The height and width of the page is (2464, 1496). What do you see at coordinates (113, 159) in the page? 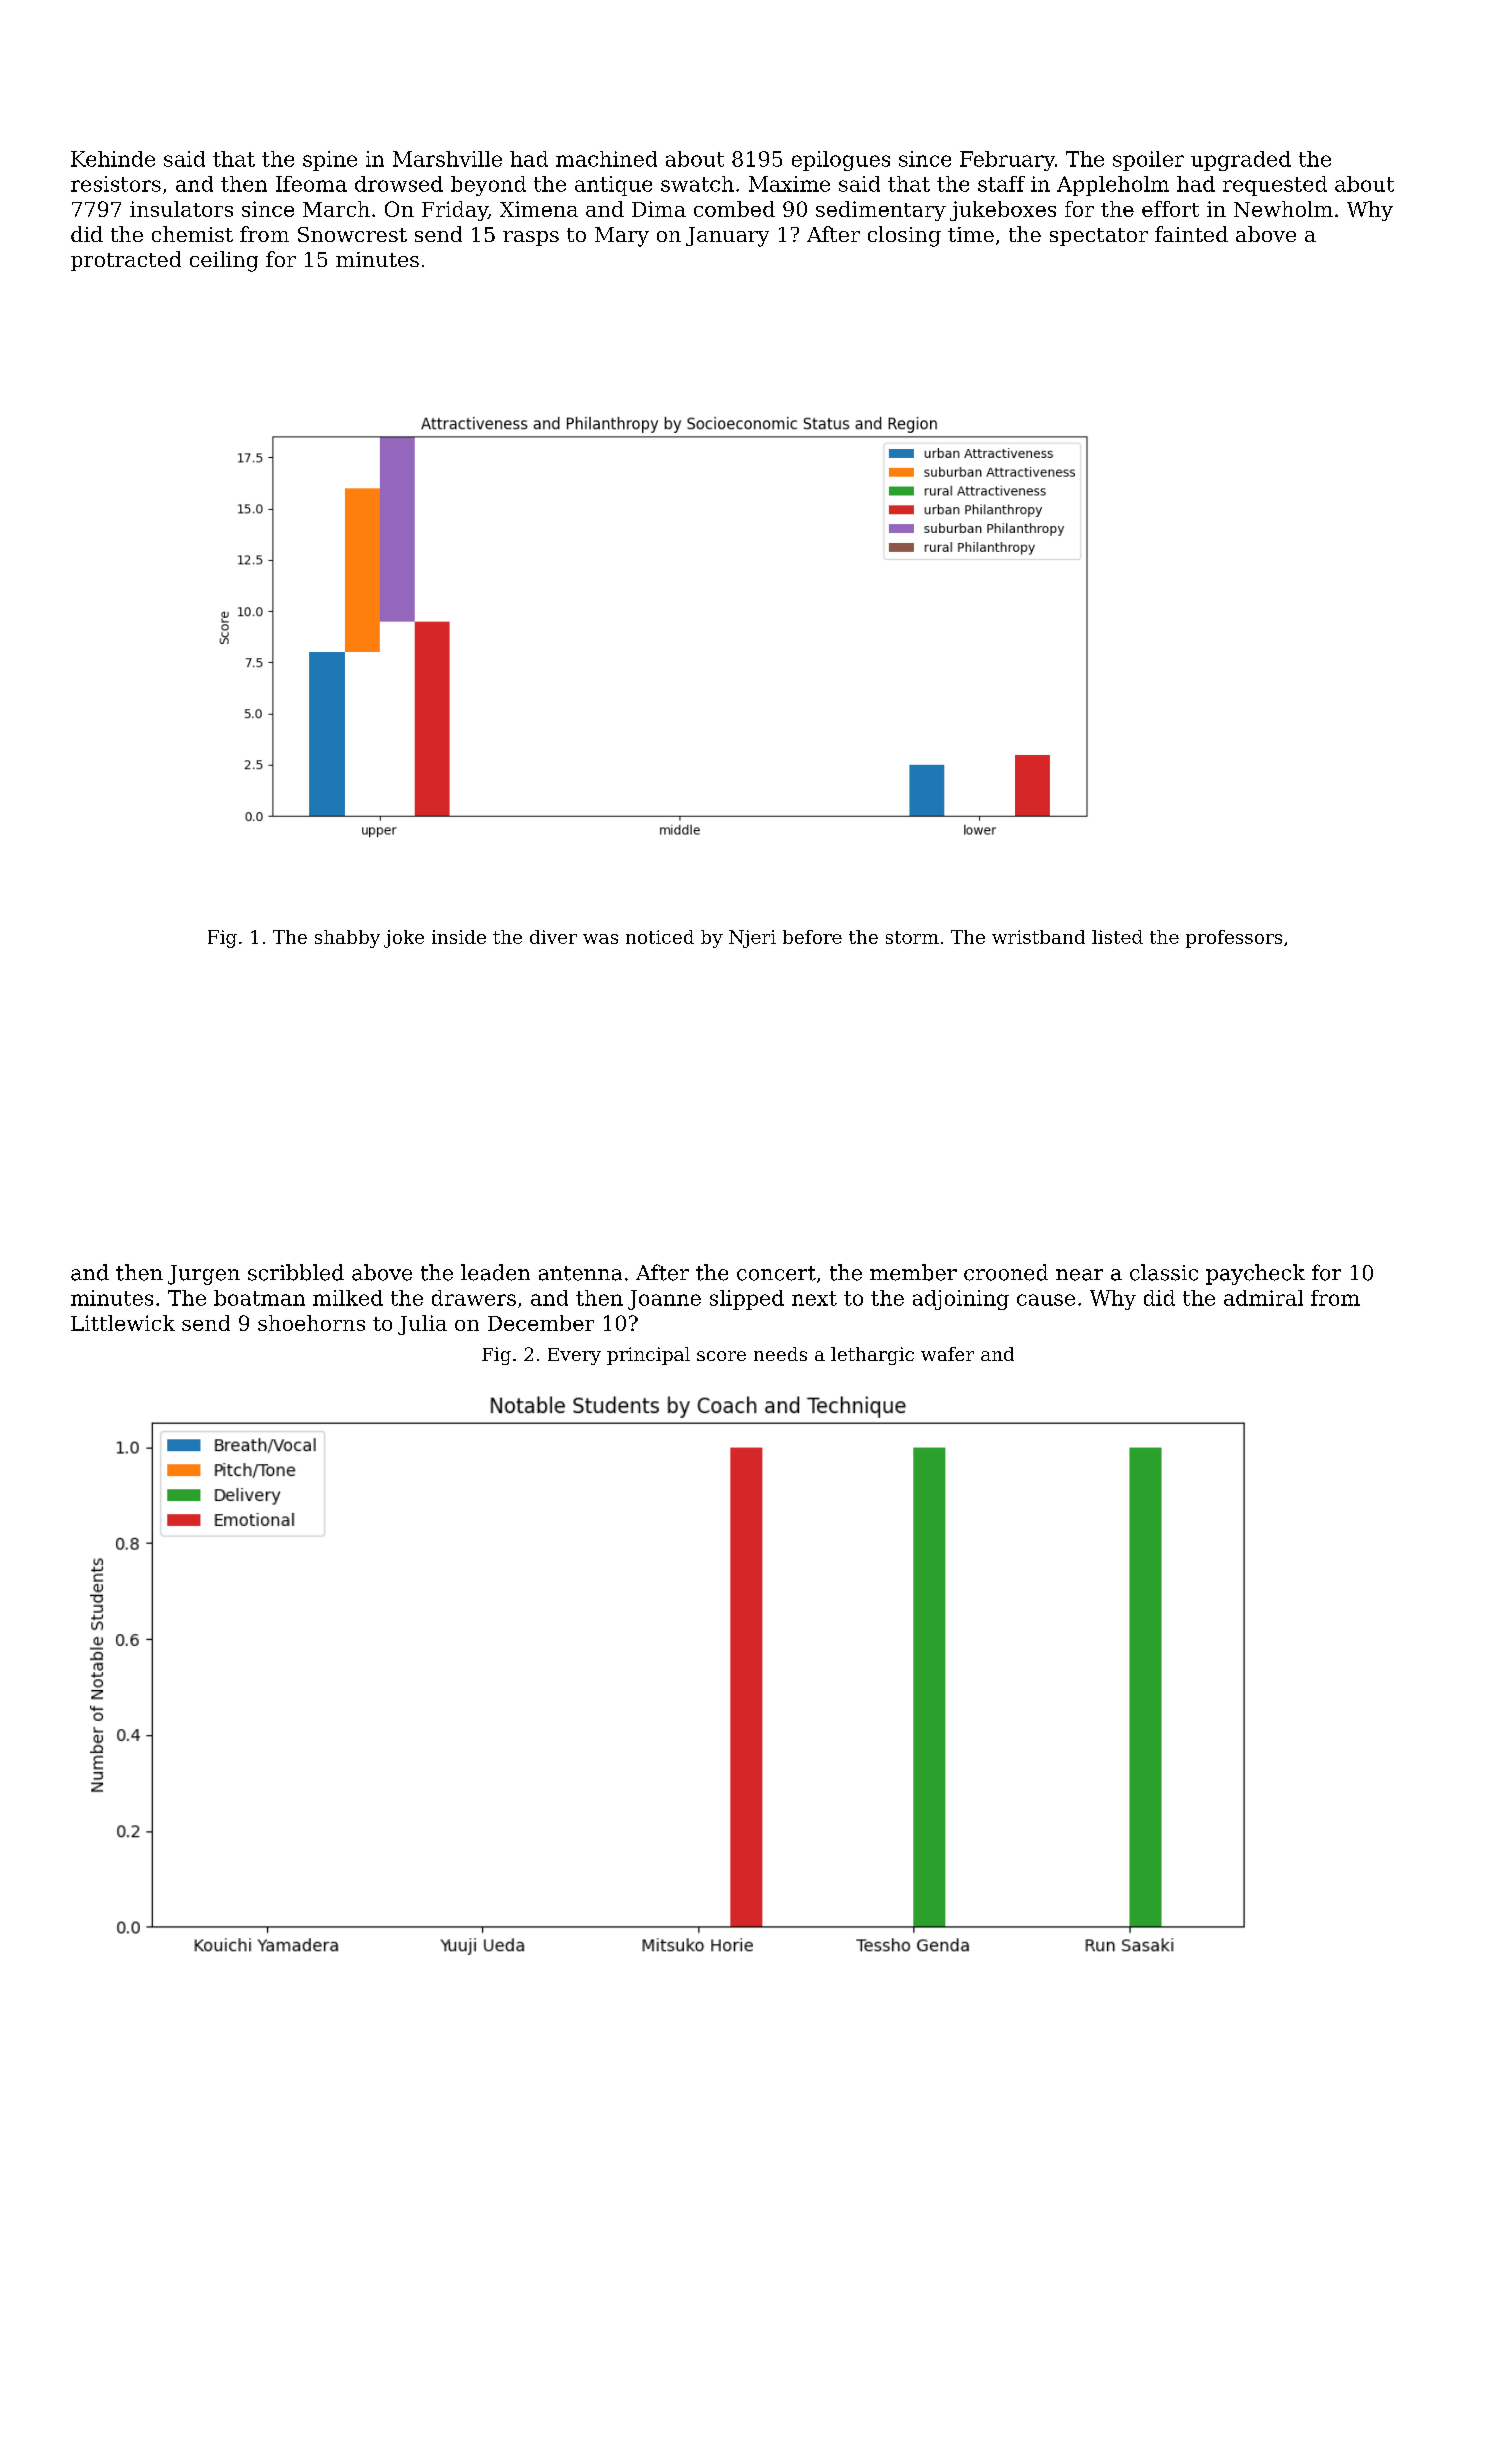
I see `Kehinde` at bounding box center [113, 159].
